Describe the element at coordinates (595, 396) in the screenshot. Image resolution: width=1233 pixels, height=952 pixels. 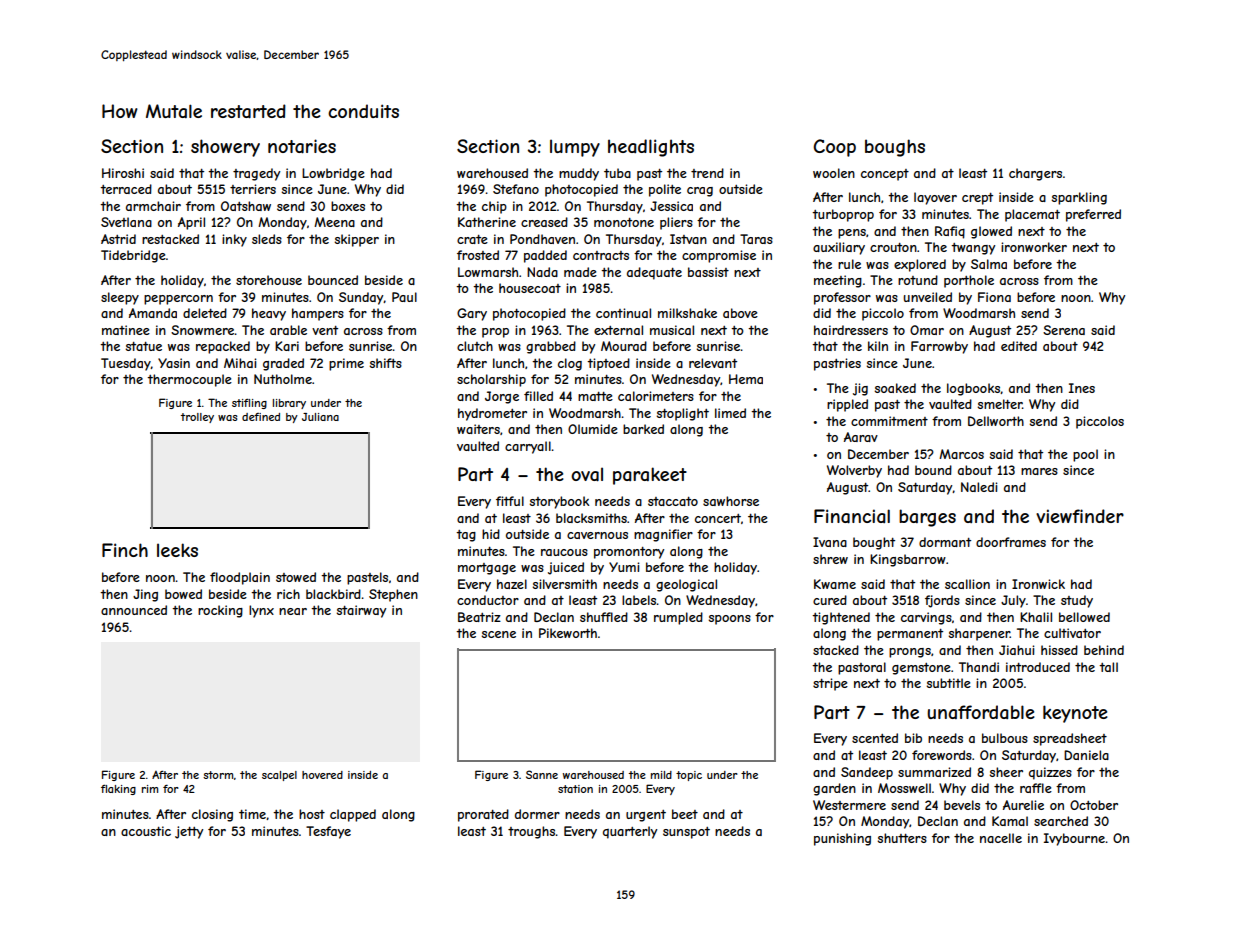
I see `matte` at that location.
